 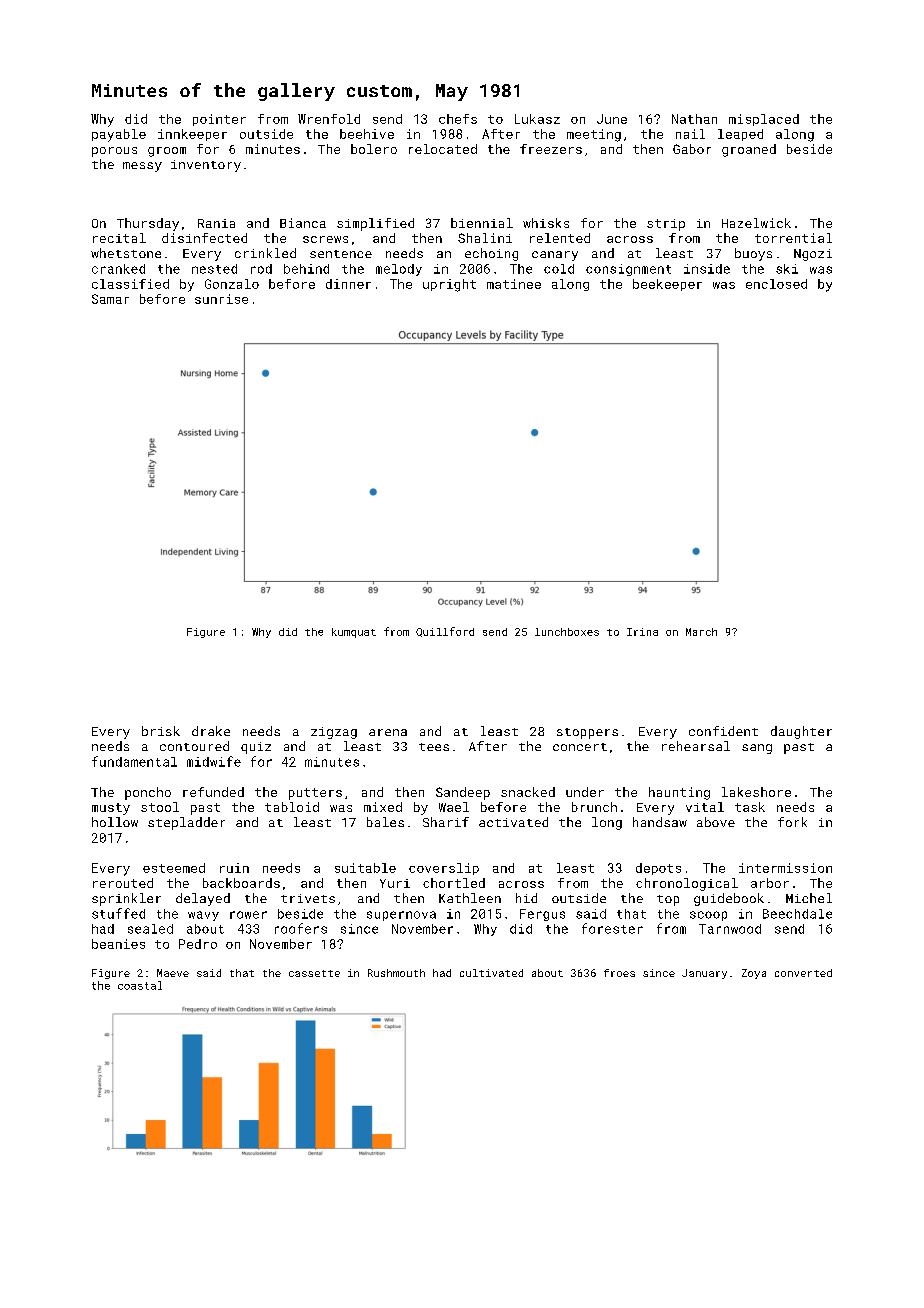 I want to click on enclosed, so click(x=776, y=284).
